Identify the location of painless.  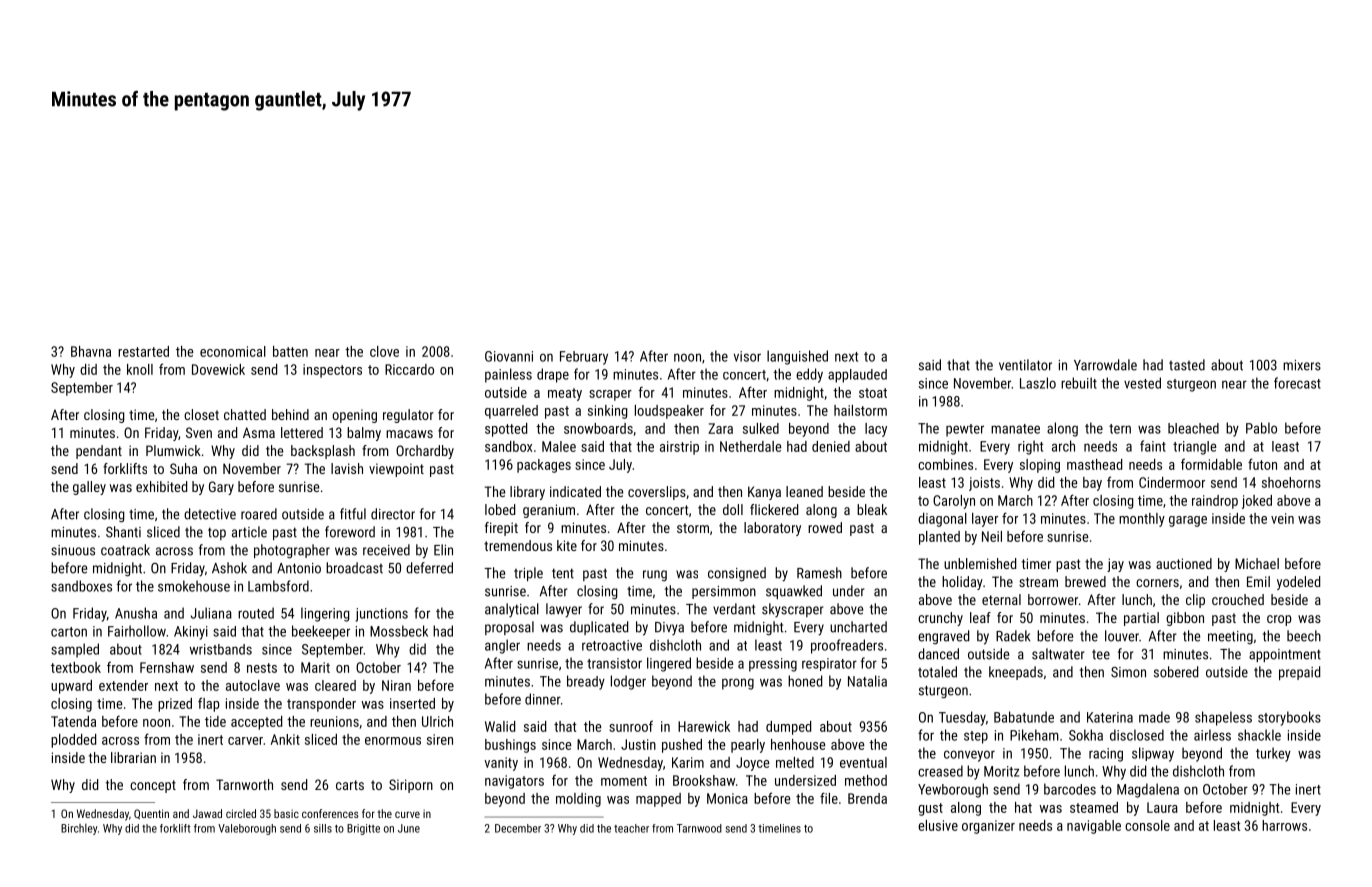
(508, 375).
